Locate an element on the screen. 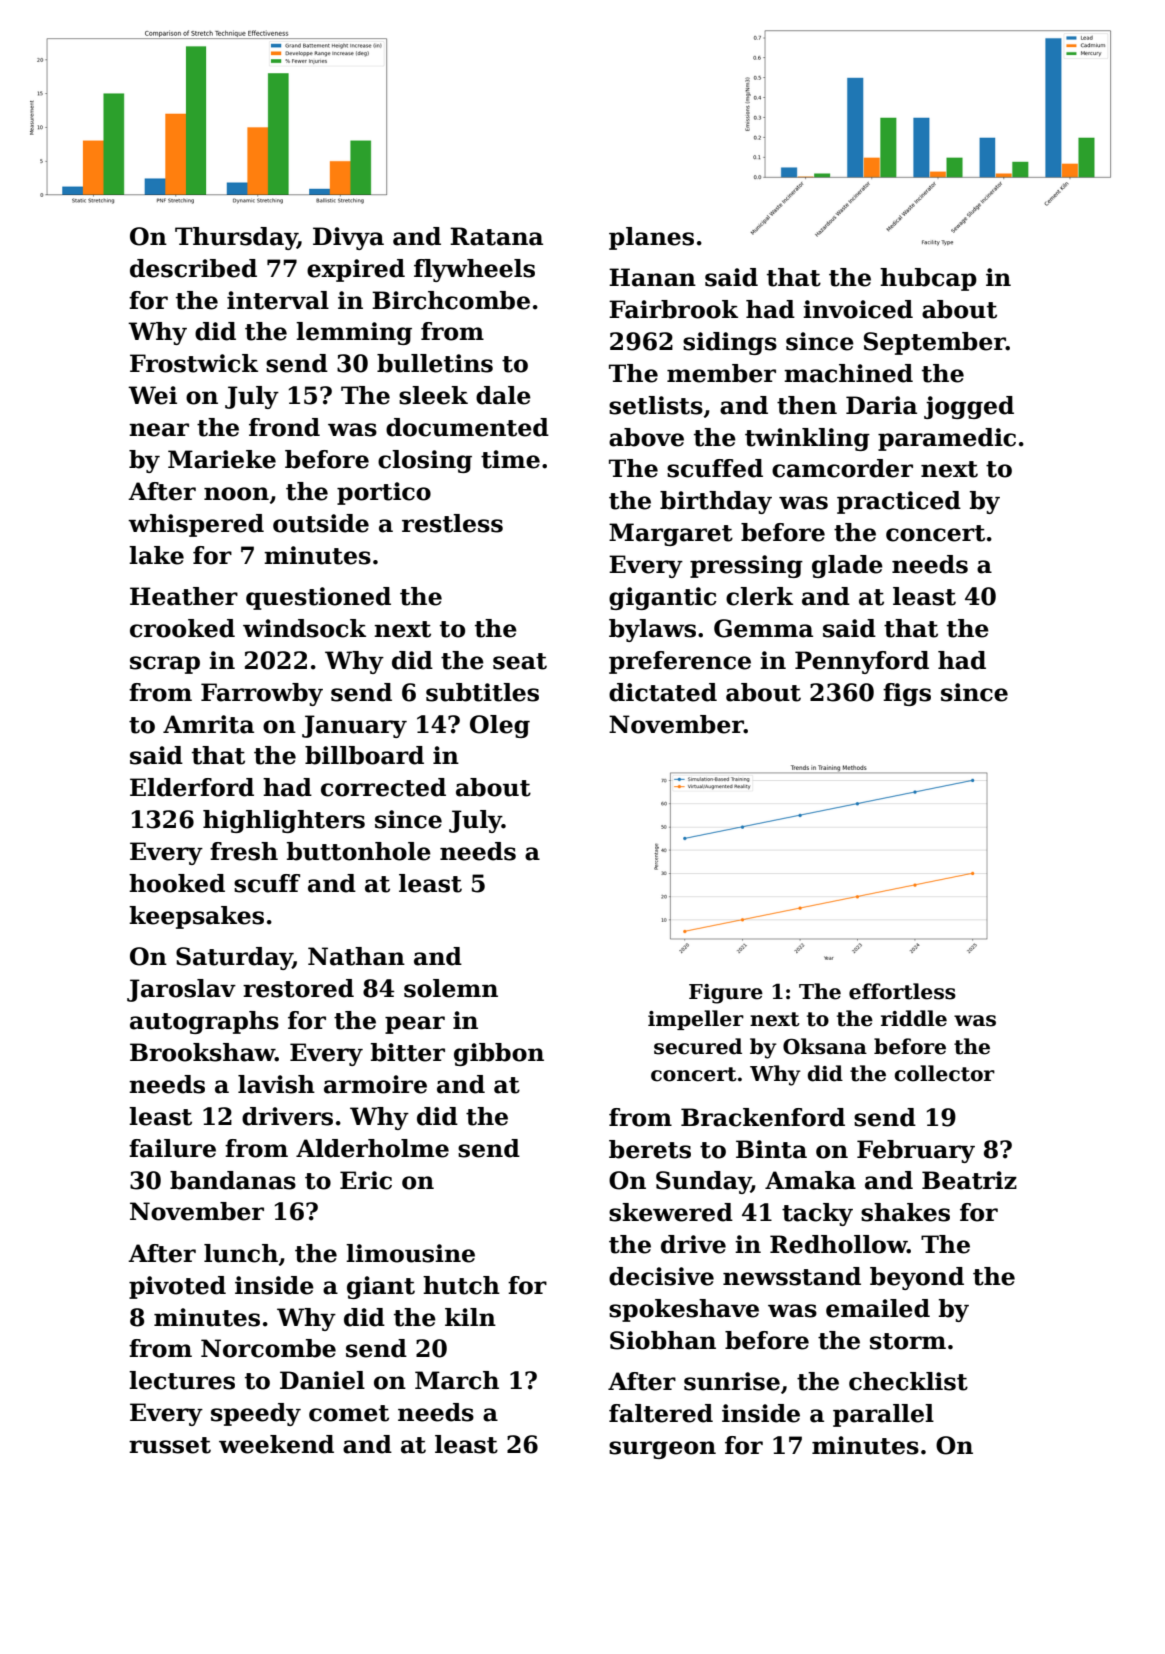 The image size is (1165, 1654). Elderford is located at coordinates (192, 787).
